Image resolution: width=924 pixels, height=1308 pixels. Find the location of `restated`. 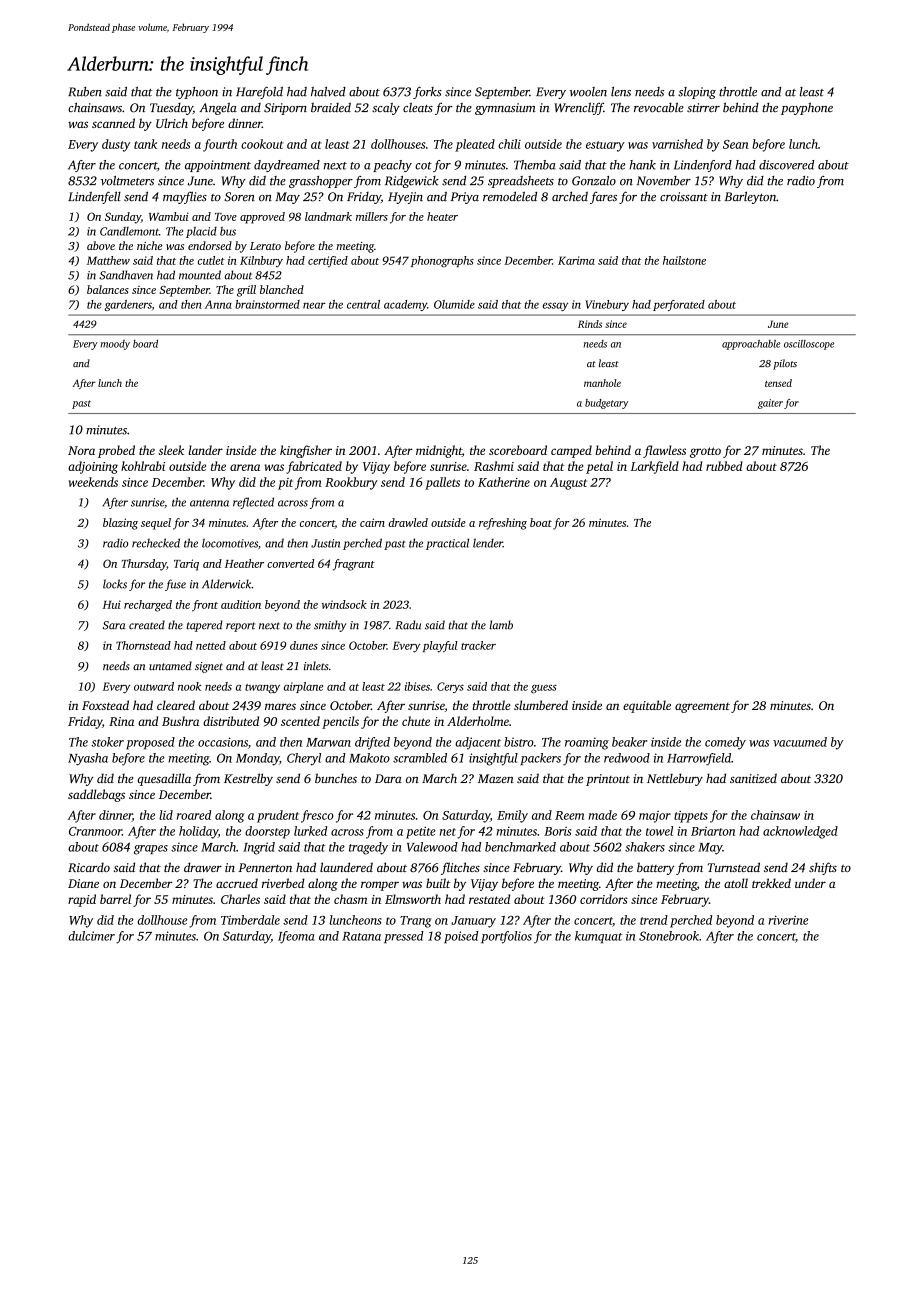

restated is located at coordinates (489, 899).
